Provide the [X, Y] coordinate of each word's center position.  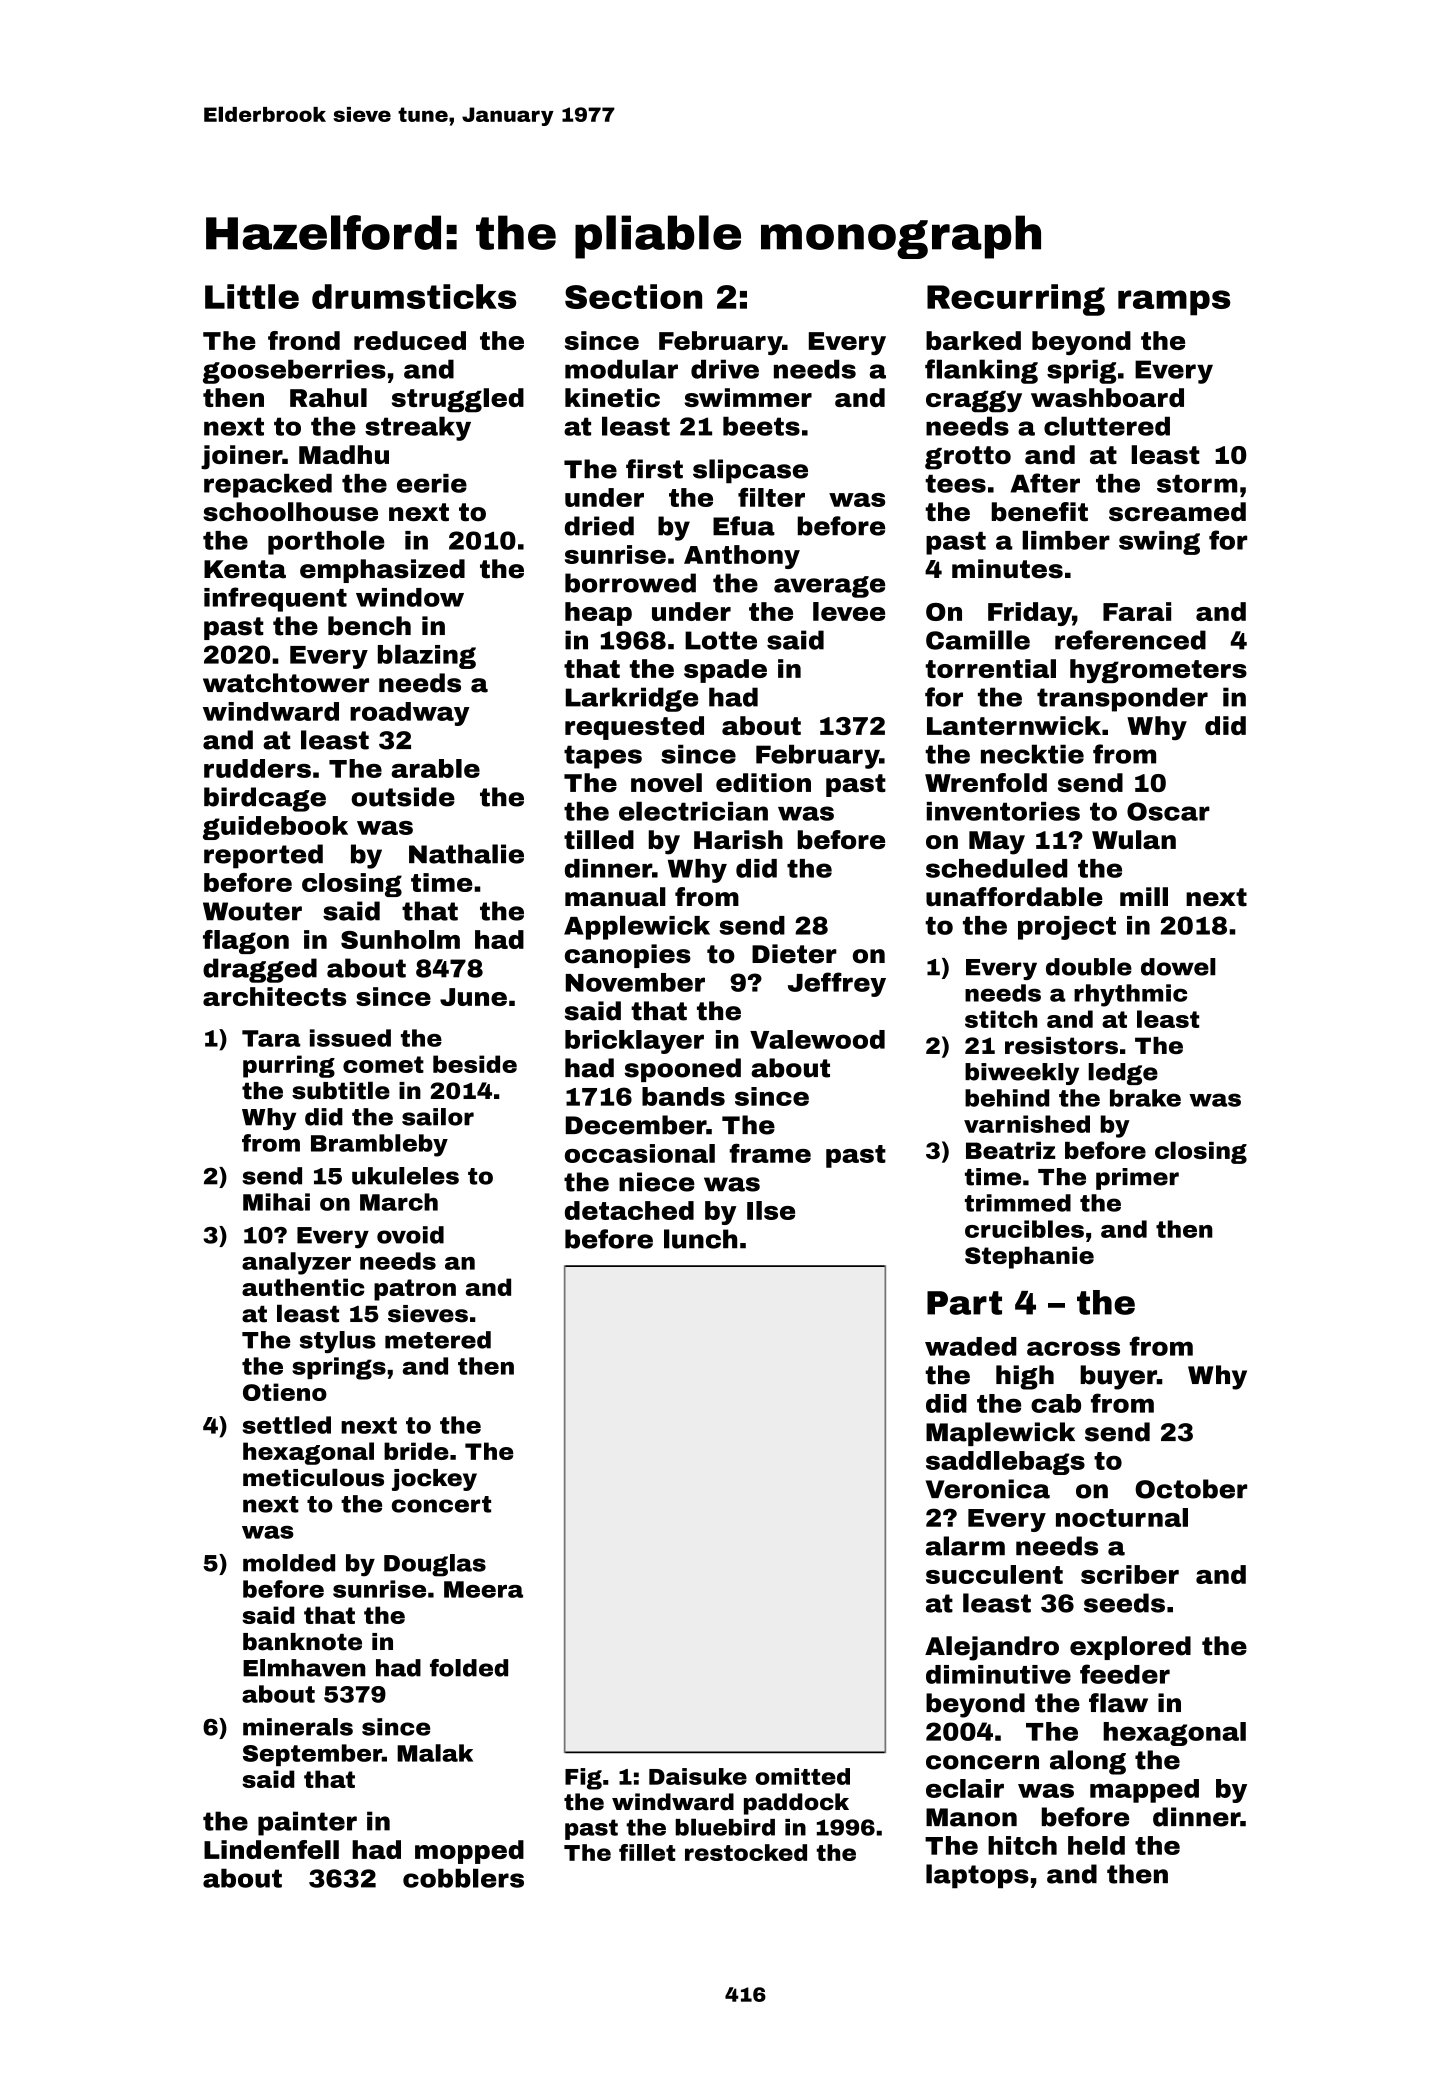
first [654, 469]
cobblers [463, 1878]
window [410, 597]
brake [1145, 1098]
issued [350, 1038]
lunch [700, 1239]
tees [955, 484]
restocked [746, 1852]
